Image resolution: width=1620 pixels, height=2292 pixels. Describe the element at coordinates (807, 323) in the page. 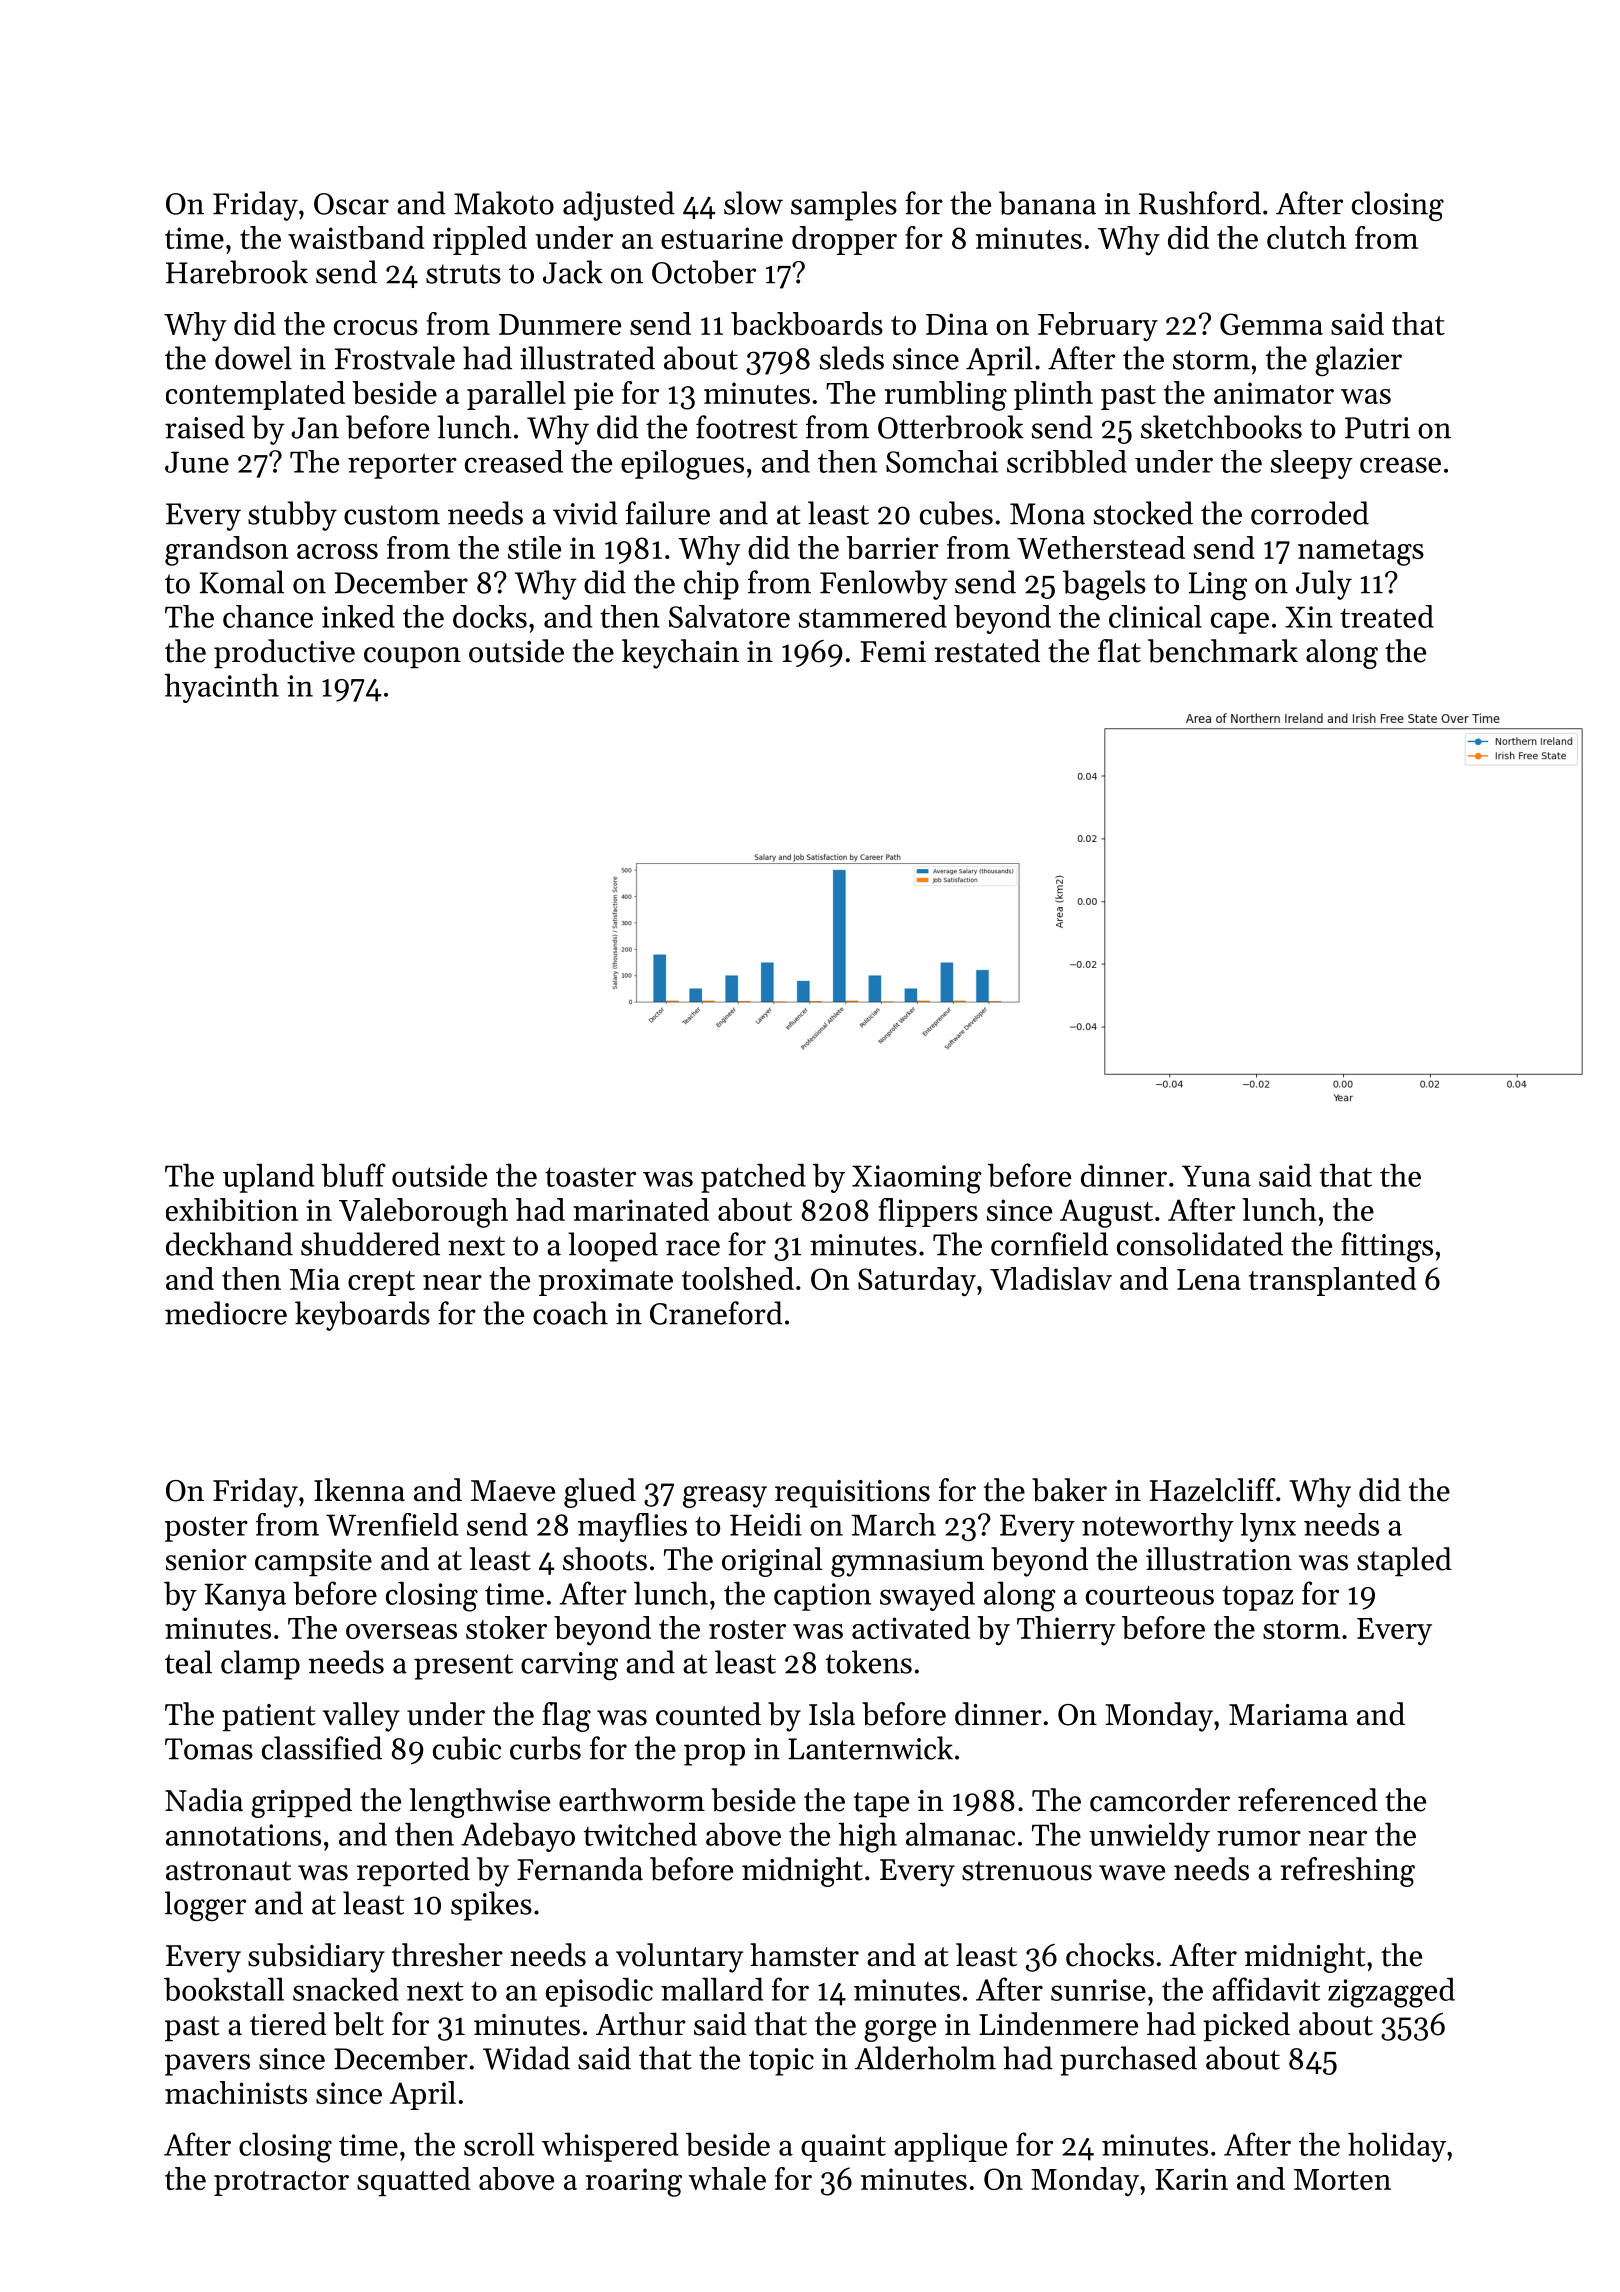

I see `backboards` at that location.
